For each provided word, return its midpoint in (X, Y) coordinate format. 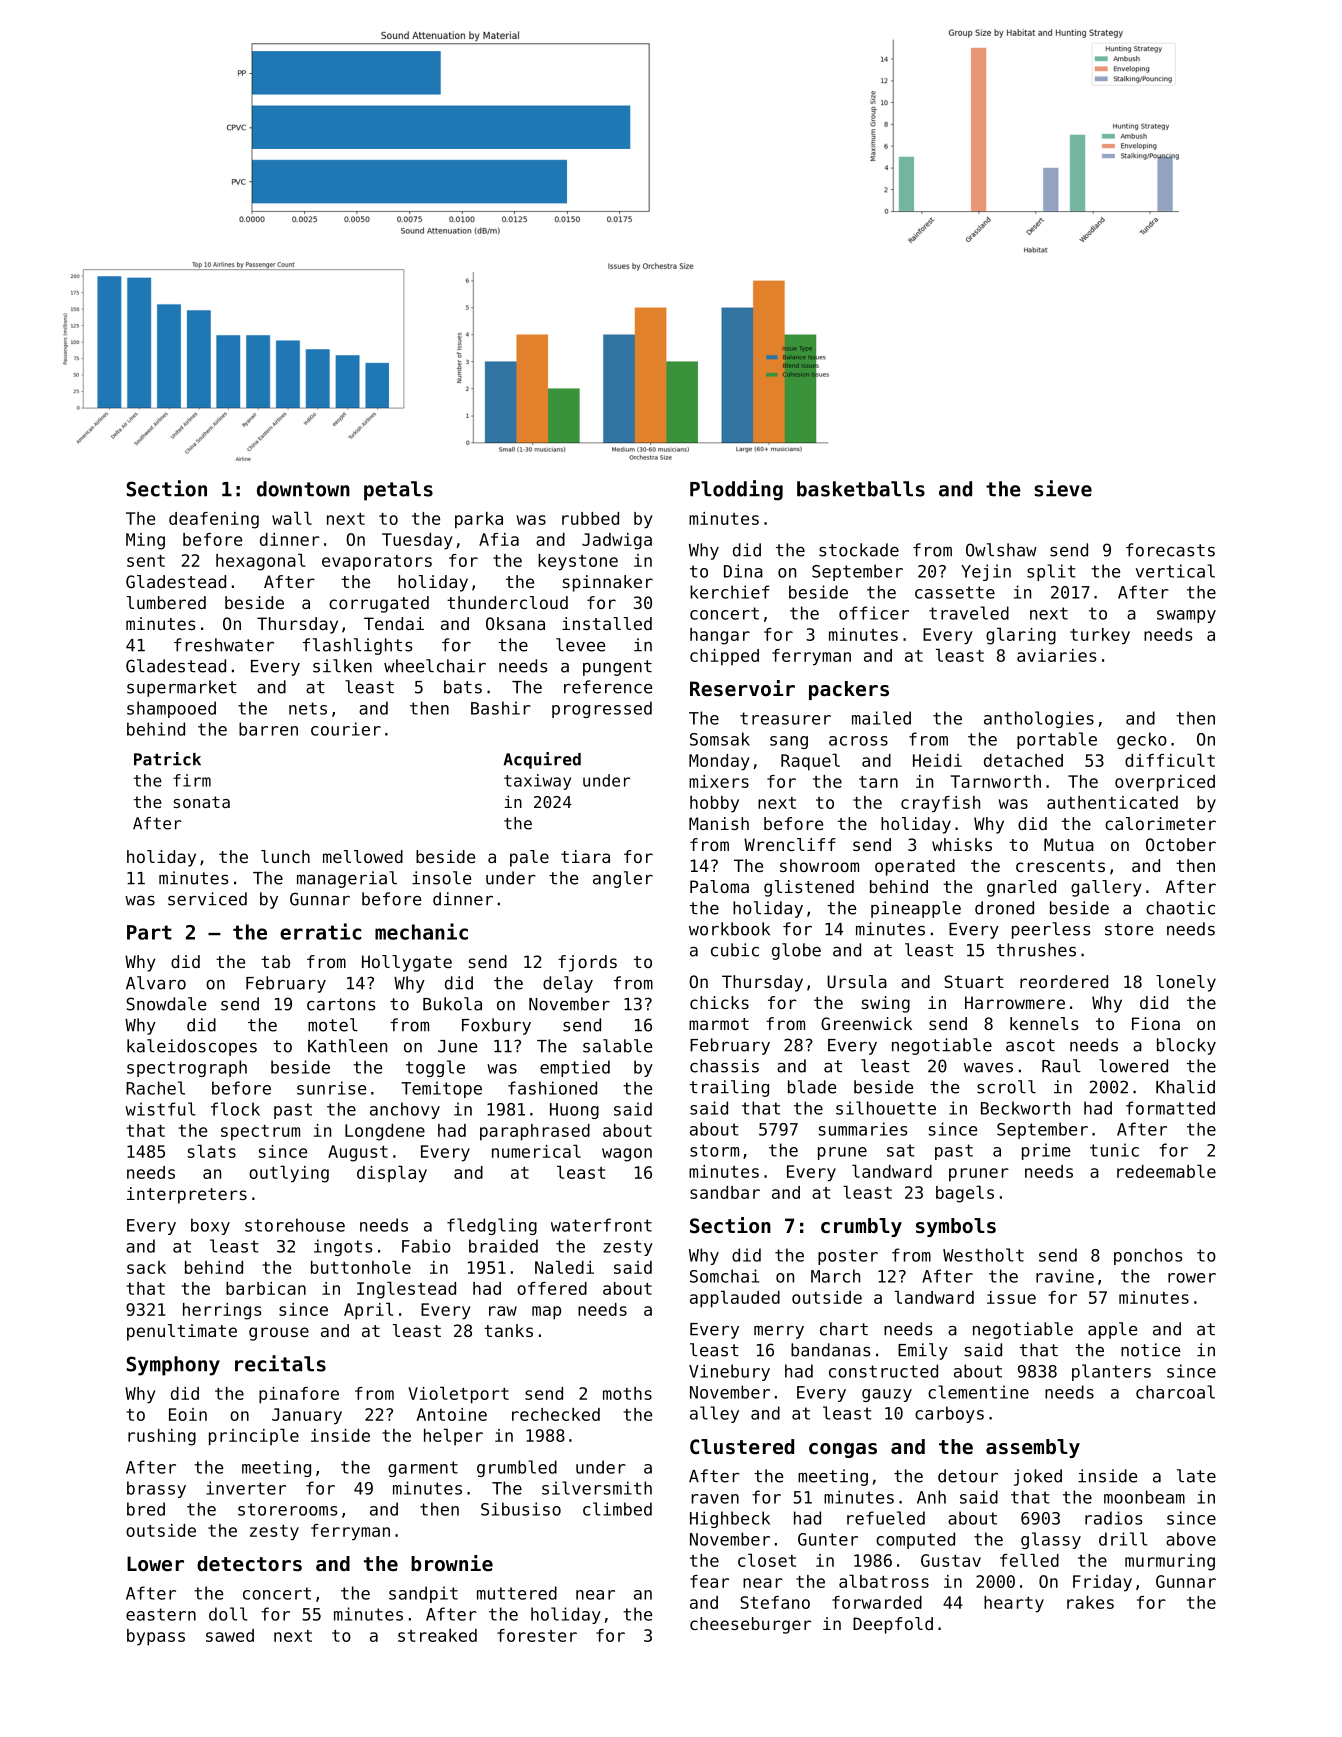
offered (552, 1288)
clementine (978, 1392)
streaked (437, 1635)
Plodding (736, 490)
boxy (210, 1226)
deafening (214, 520)
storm (714, 1150)
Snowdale (166, 1004)
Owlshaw (1001, 550)
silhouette (886, 1108)
